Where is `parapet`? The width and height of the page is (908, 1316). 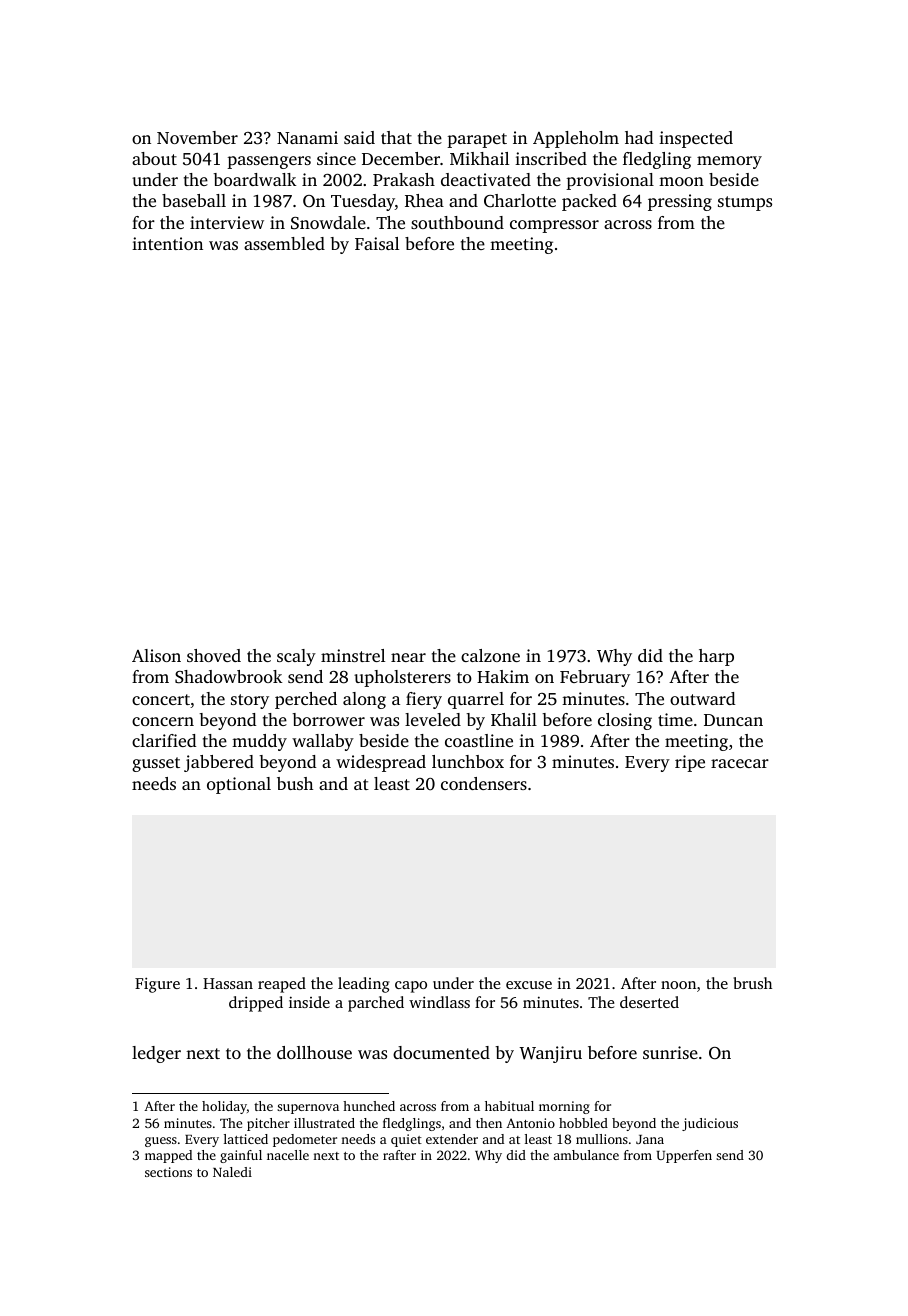
parapet is located at coordinates (477, 140).
